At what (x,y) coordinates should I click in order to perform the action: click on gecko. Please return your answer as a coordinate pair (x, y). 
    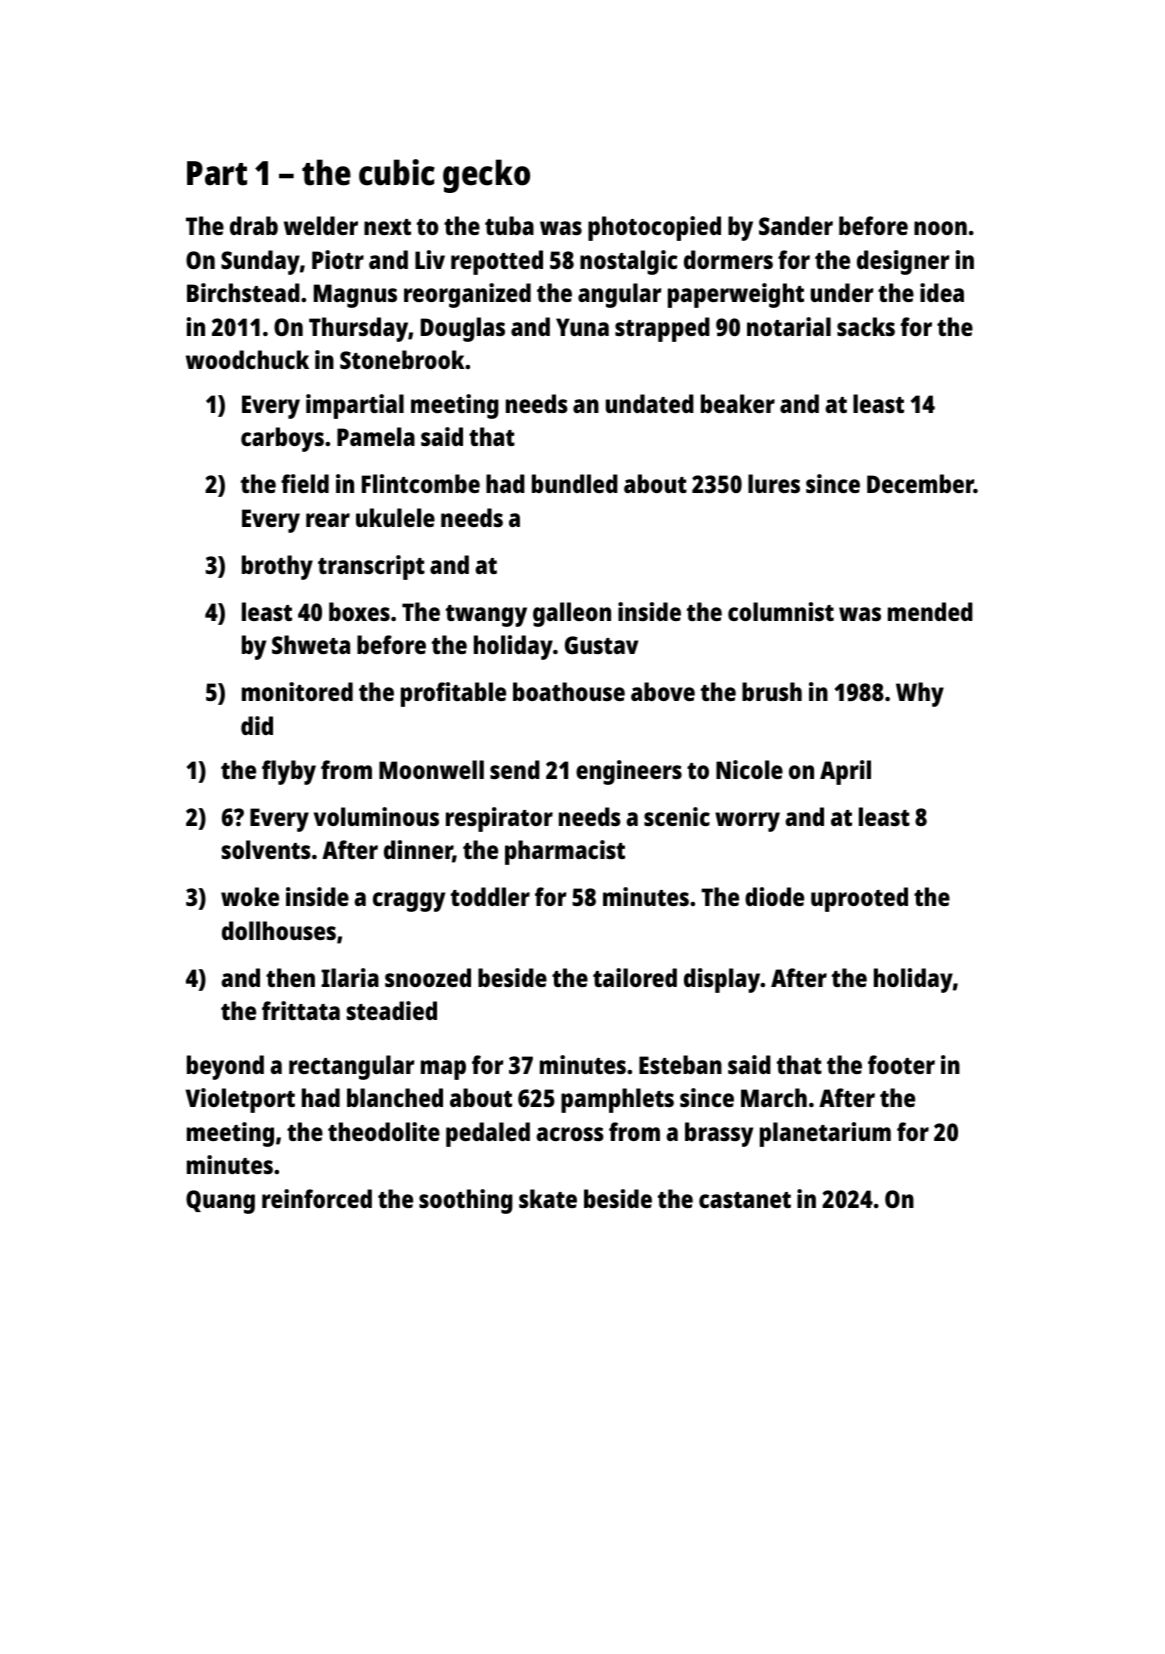
    Looking at the image, I should click on (486, 176).
